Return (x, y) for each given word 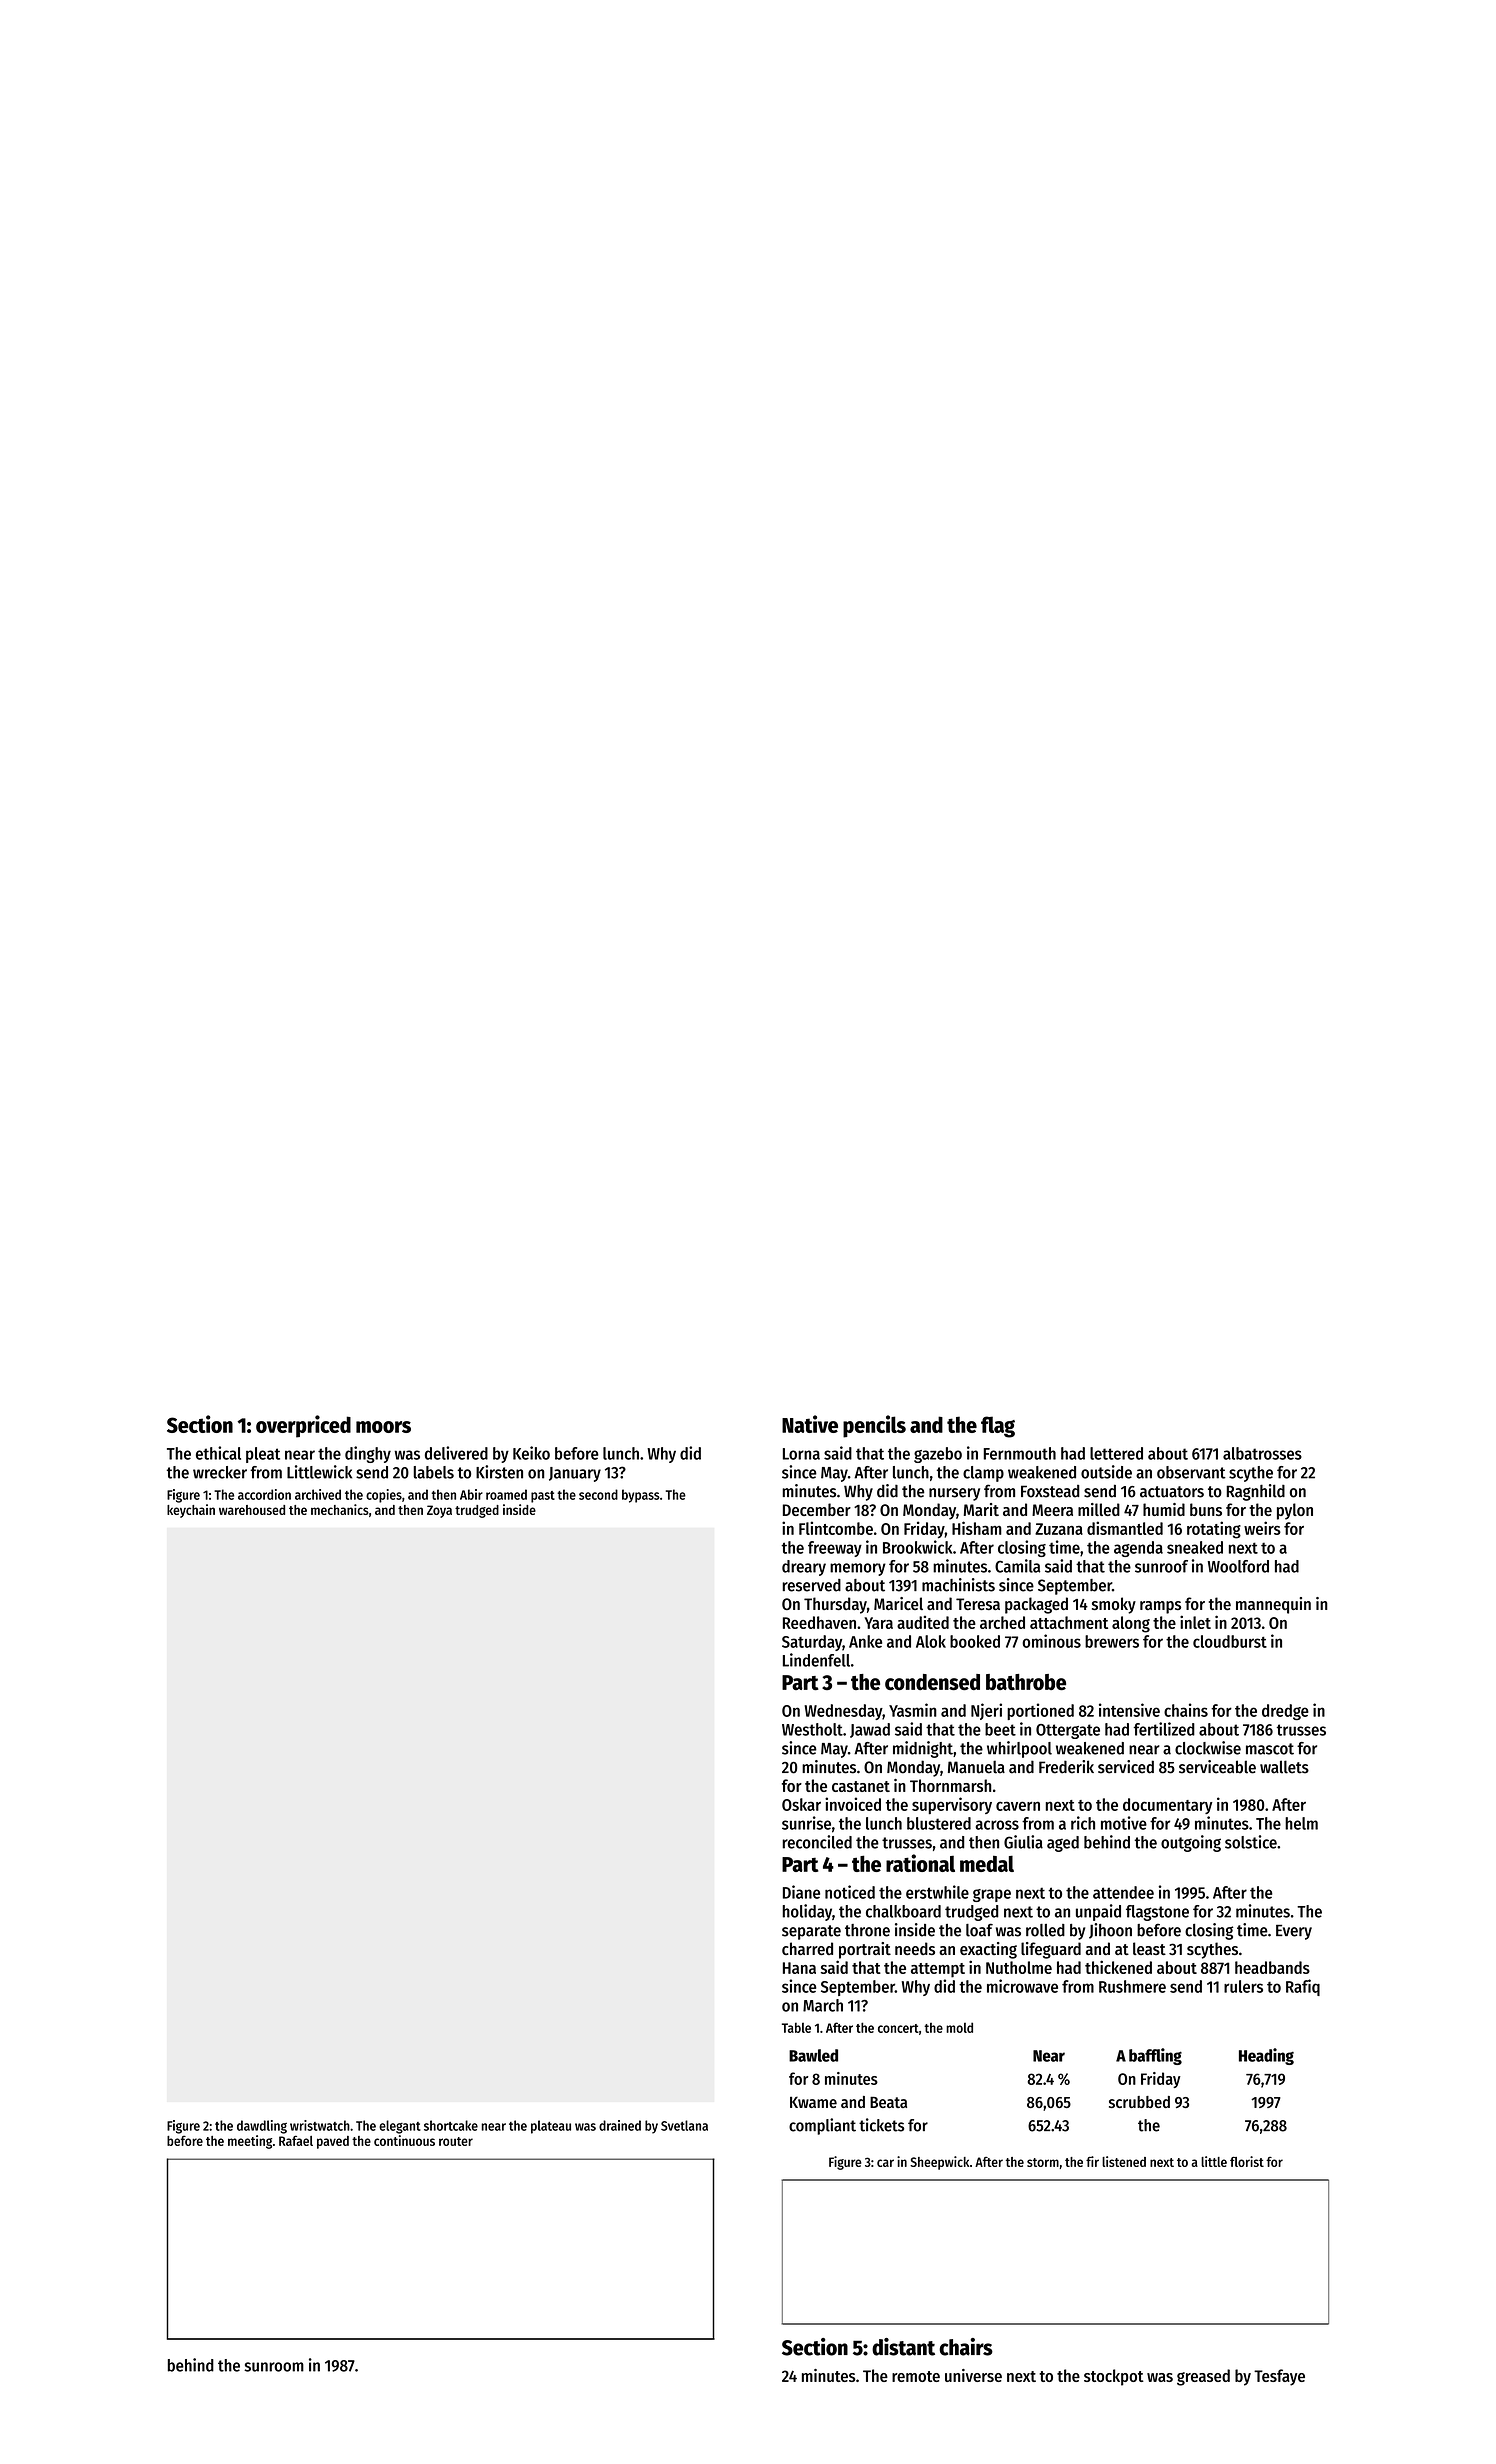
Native (810, 1424)
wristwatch (320, 2125)
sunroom (274, 2367)
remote (916, 2376)
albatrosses (1262, 1453)
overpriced (303, 1426)
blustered (939, 1823)
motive (1124, 1823)
